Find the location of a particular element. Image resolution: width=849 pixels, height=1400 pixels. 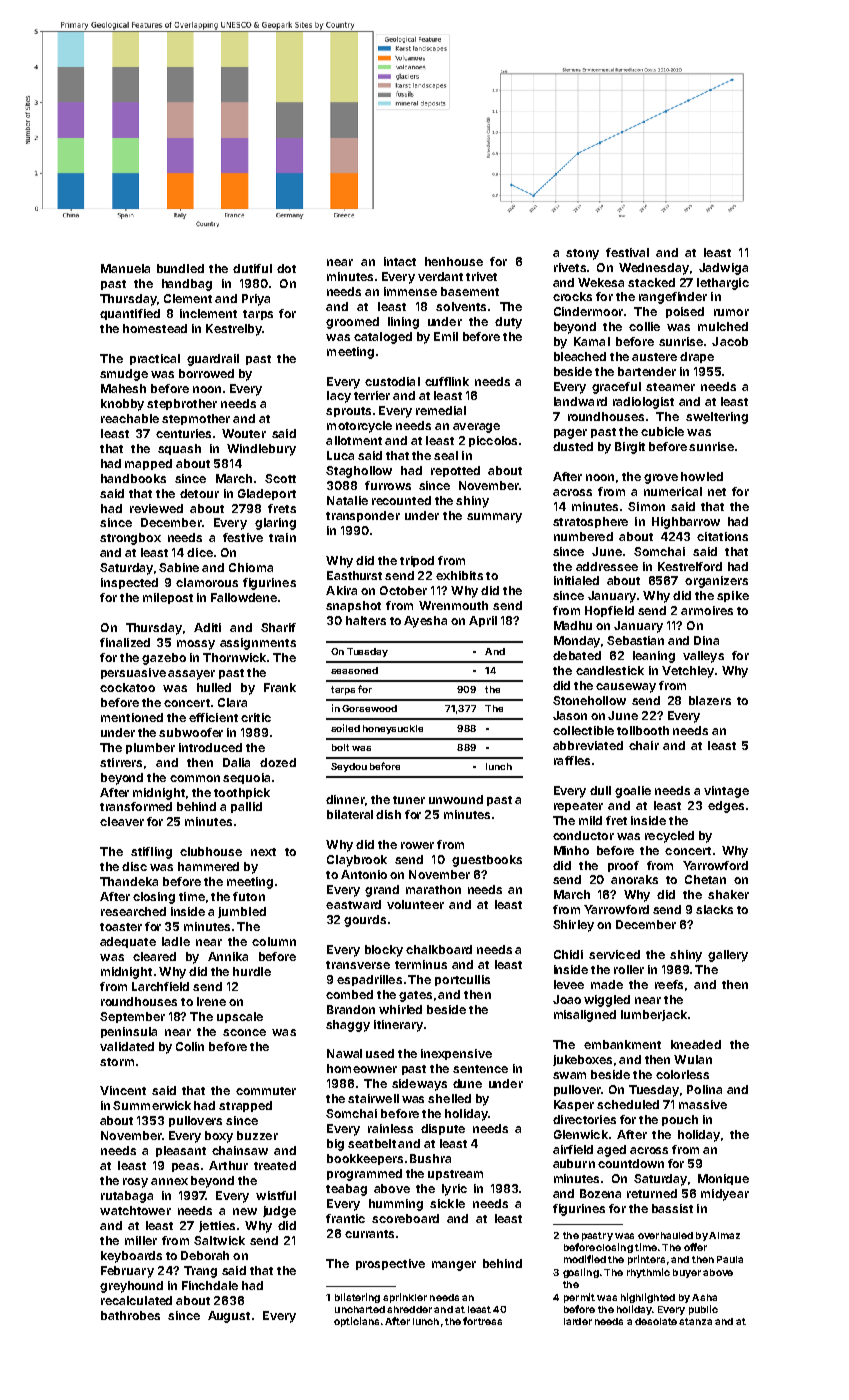

intact is located at coordinates (400, 261).
